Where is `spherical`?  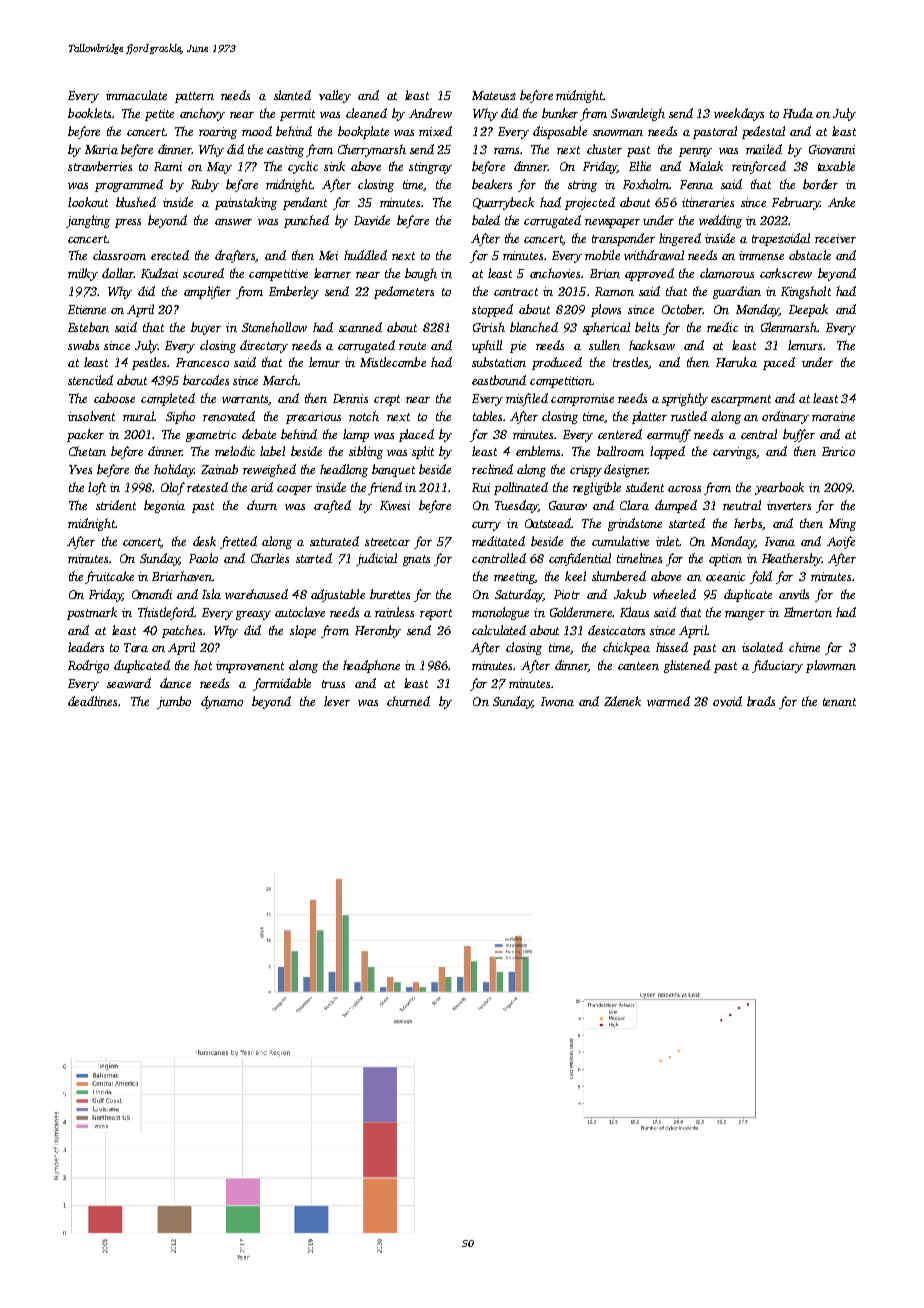
spherical is located at coordinates (606, 328).
